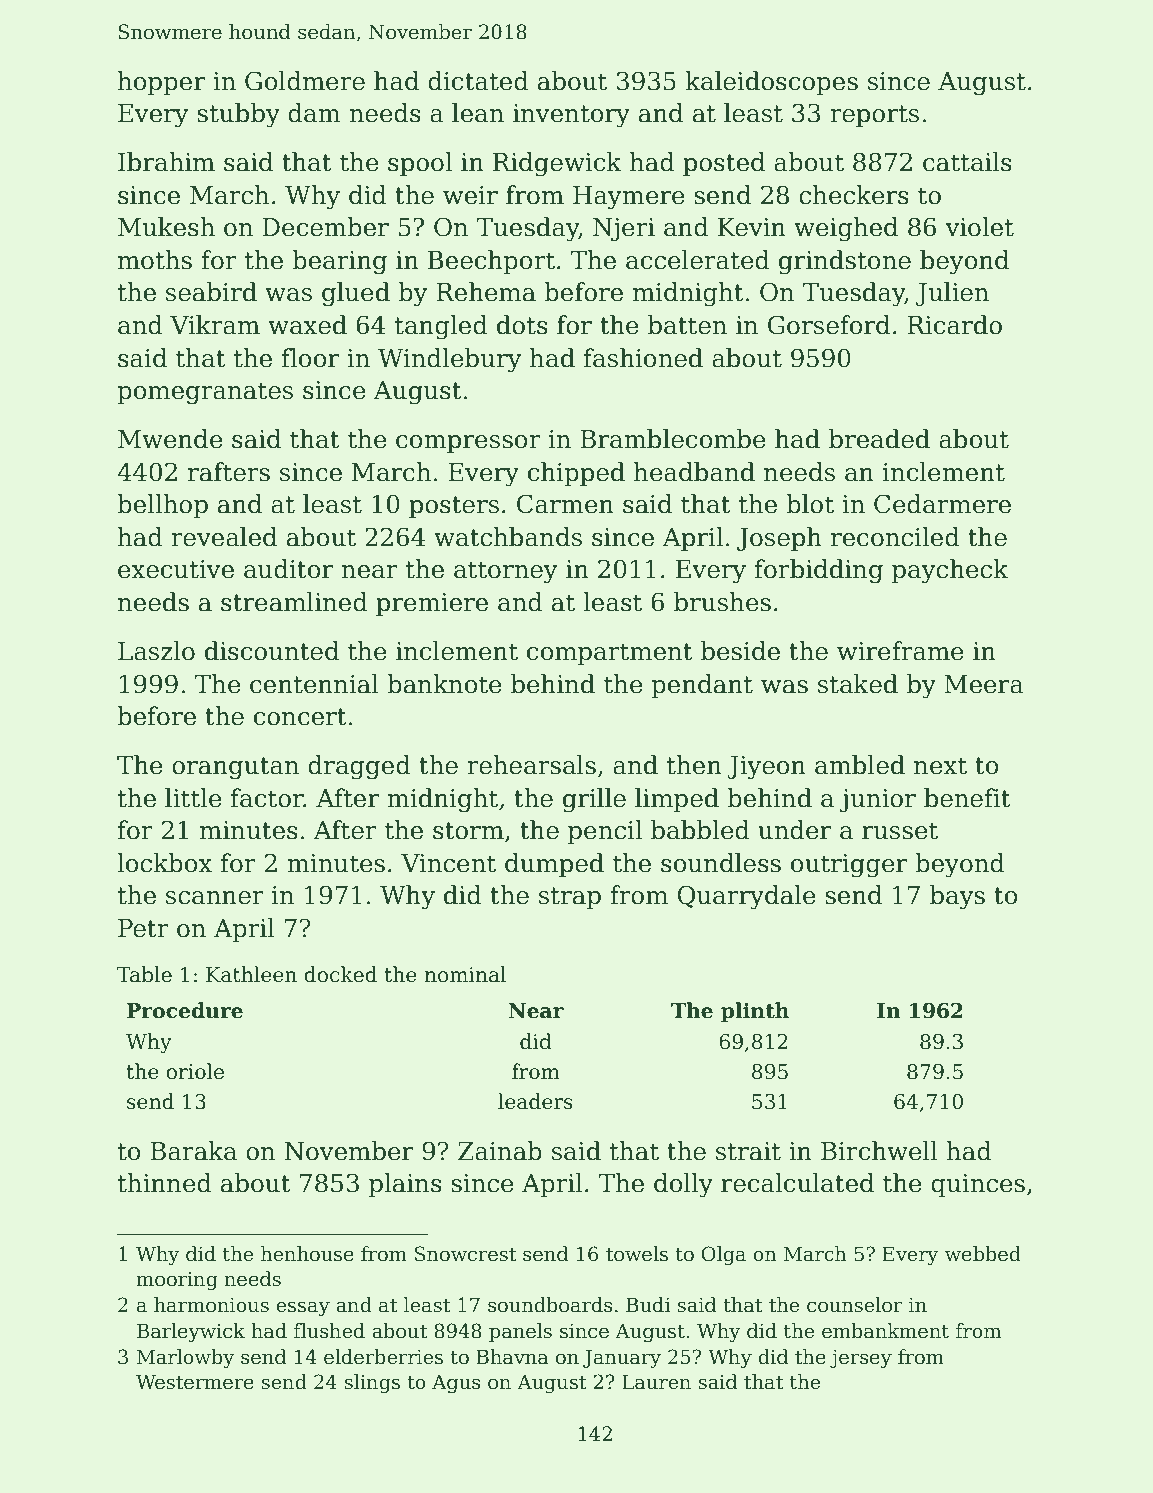 This page has width=1153, height=1493. Describe the element at coordinates (211, 1305) in the page. I see `harmonious` at that location.
